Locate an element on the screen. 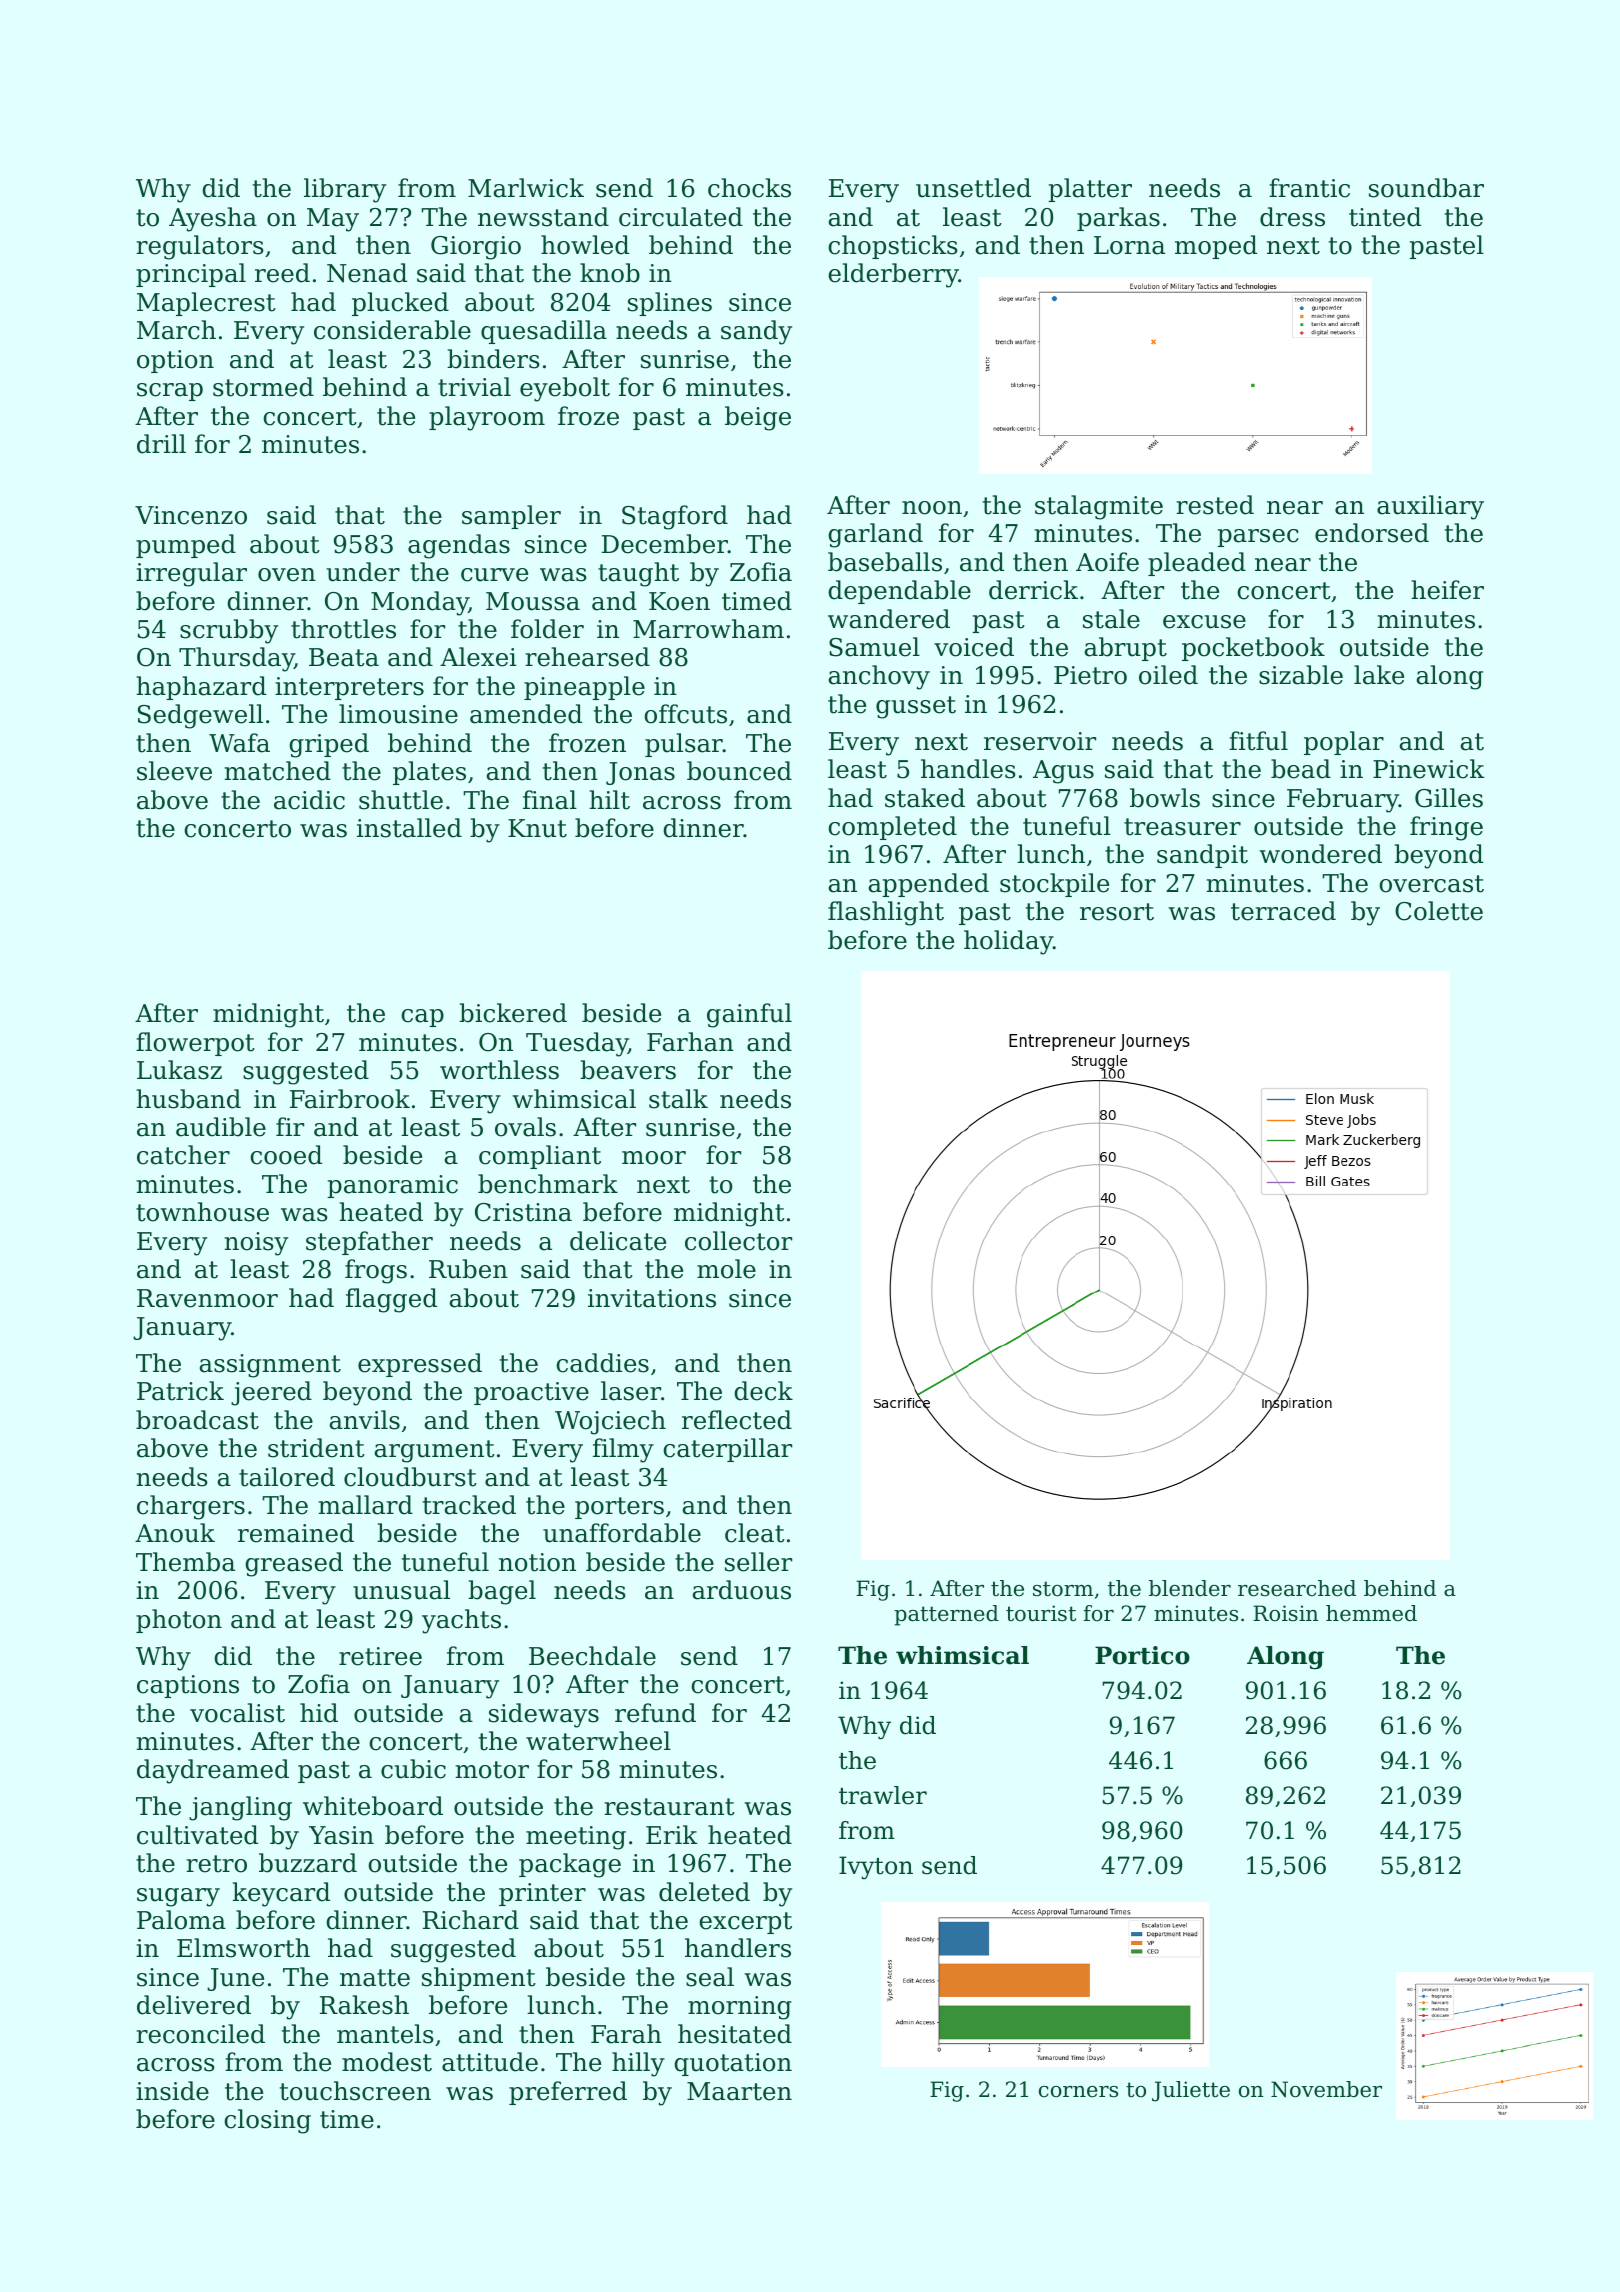 Image resolution: width=1620 pixels, height=2292 pixels. flowerpot is located at coordinates (195, 1044).
